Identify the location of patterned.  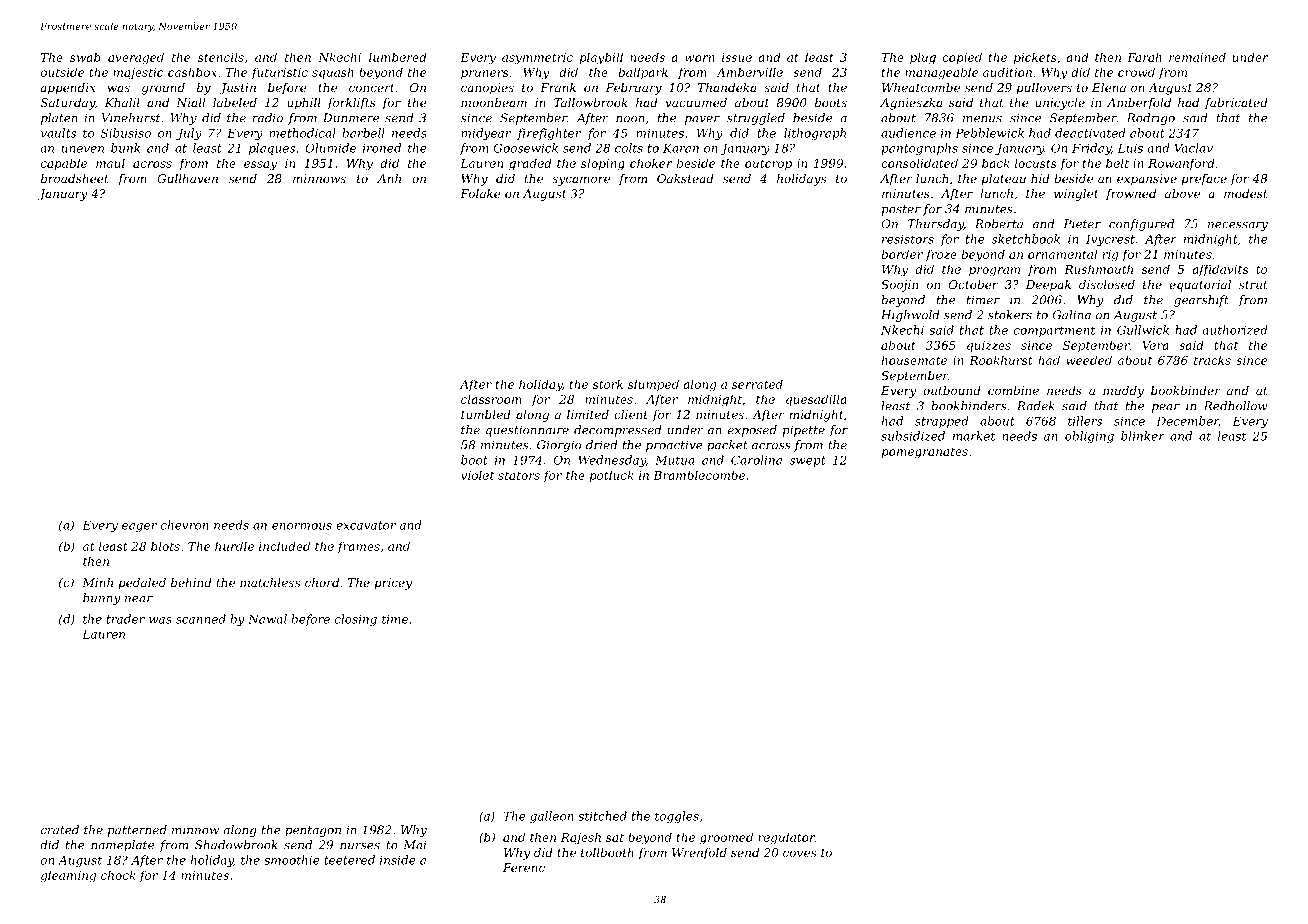
(137, 831).
